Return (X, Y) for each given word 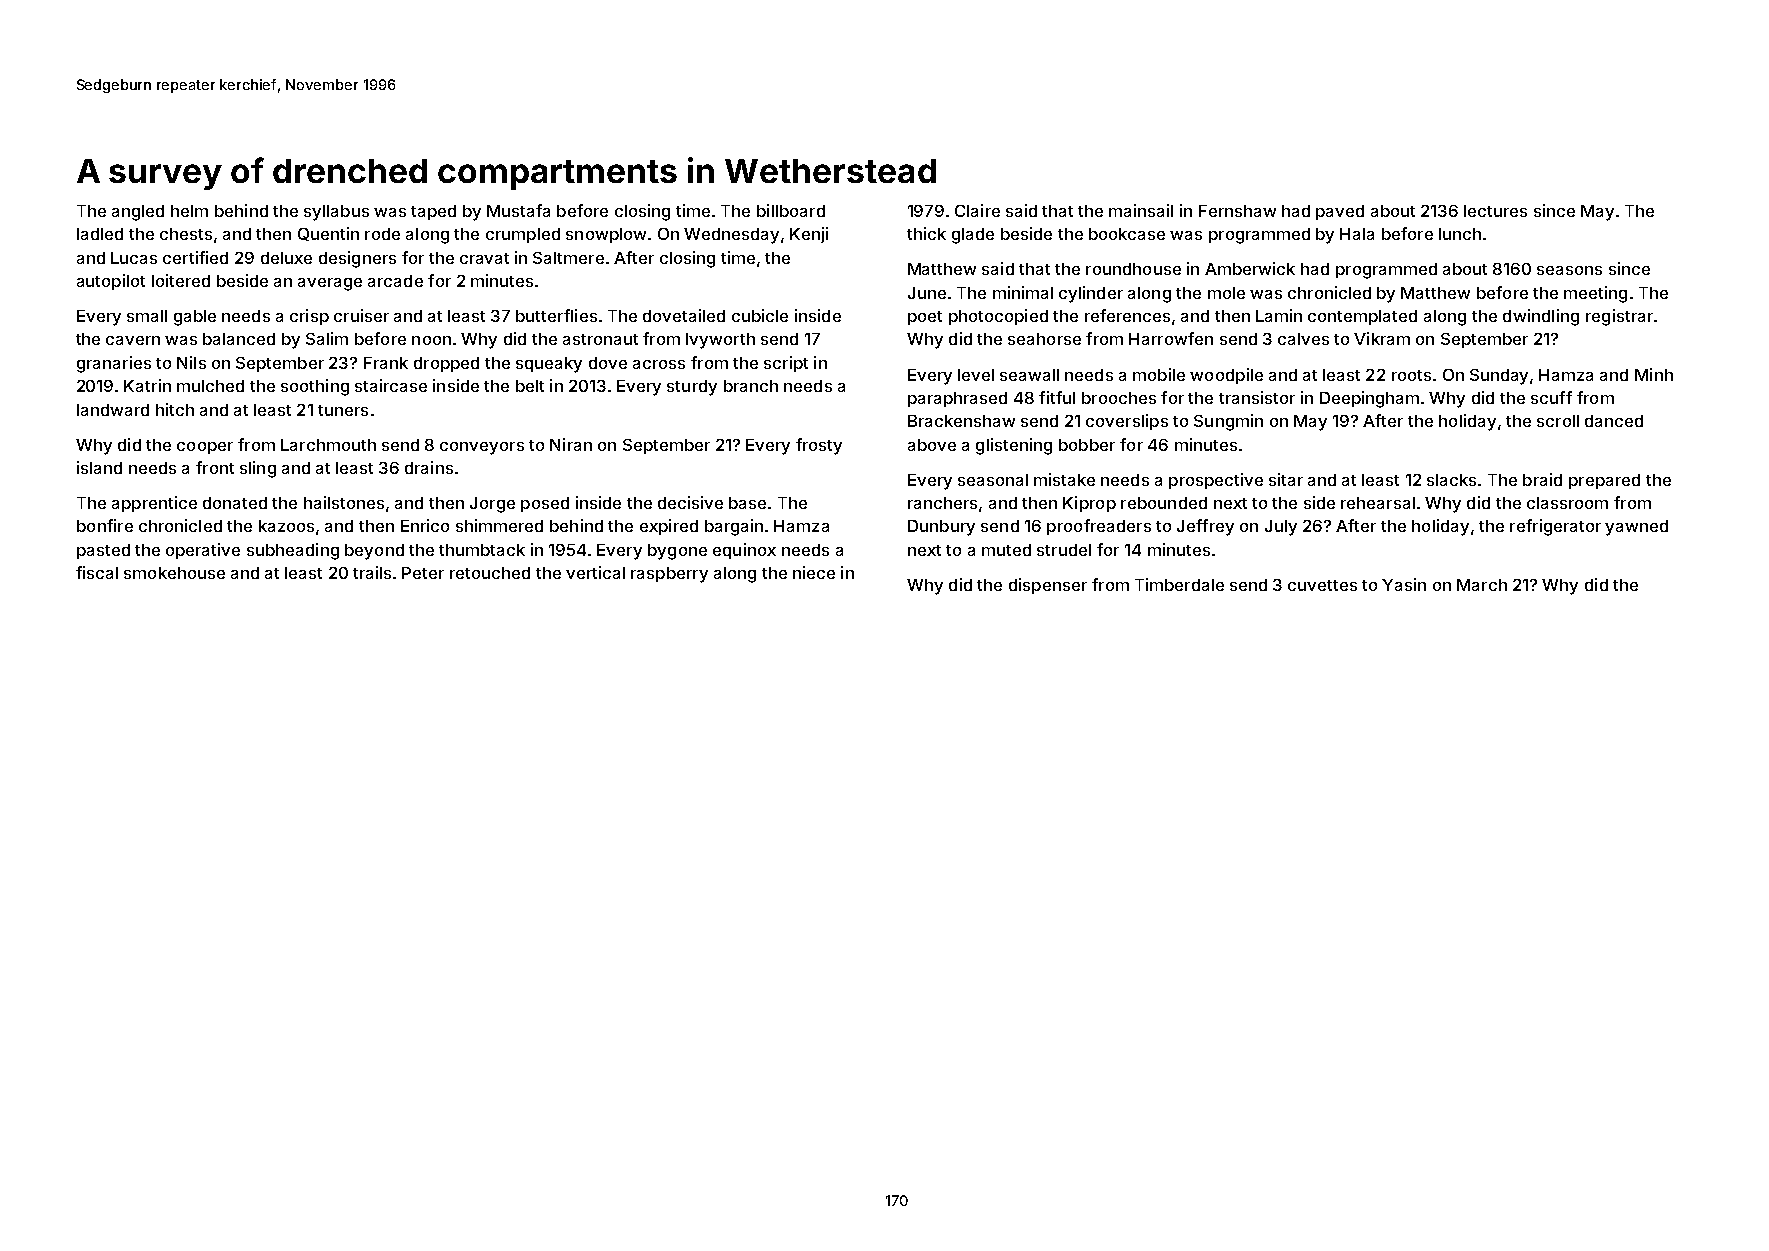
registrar (1619, 317)
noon (431, 340)
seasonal (993, 480)
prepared (1604, 481)
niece (814, 572)
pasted (103, 551)
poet (925, 318)
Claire (977, 210)
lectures (1495, 211)
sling (258, 469)
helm (189, 211)
